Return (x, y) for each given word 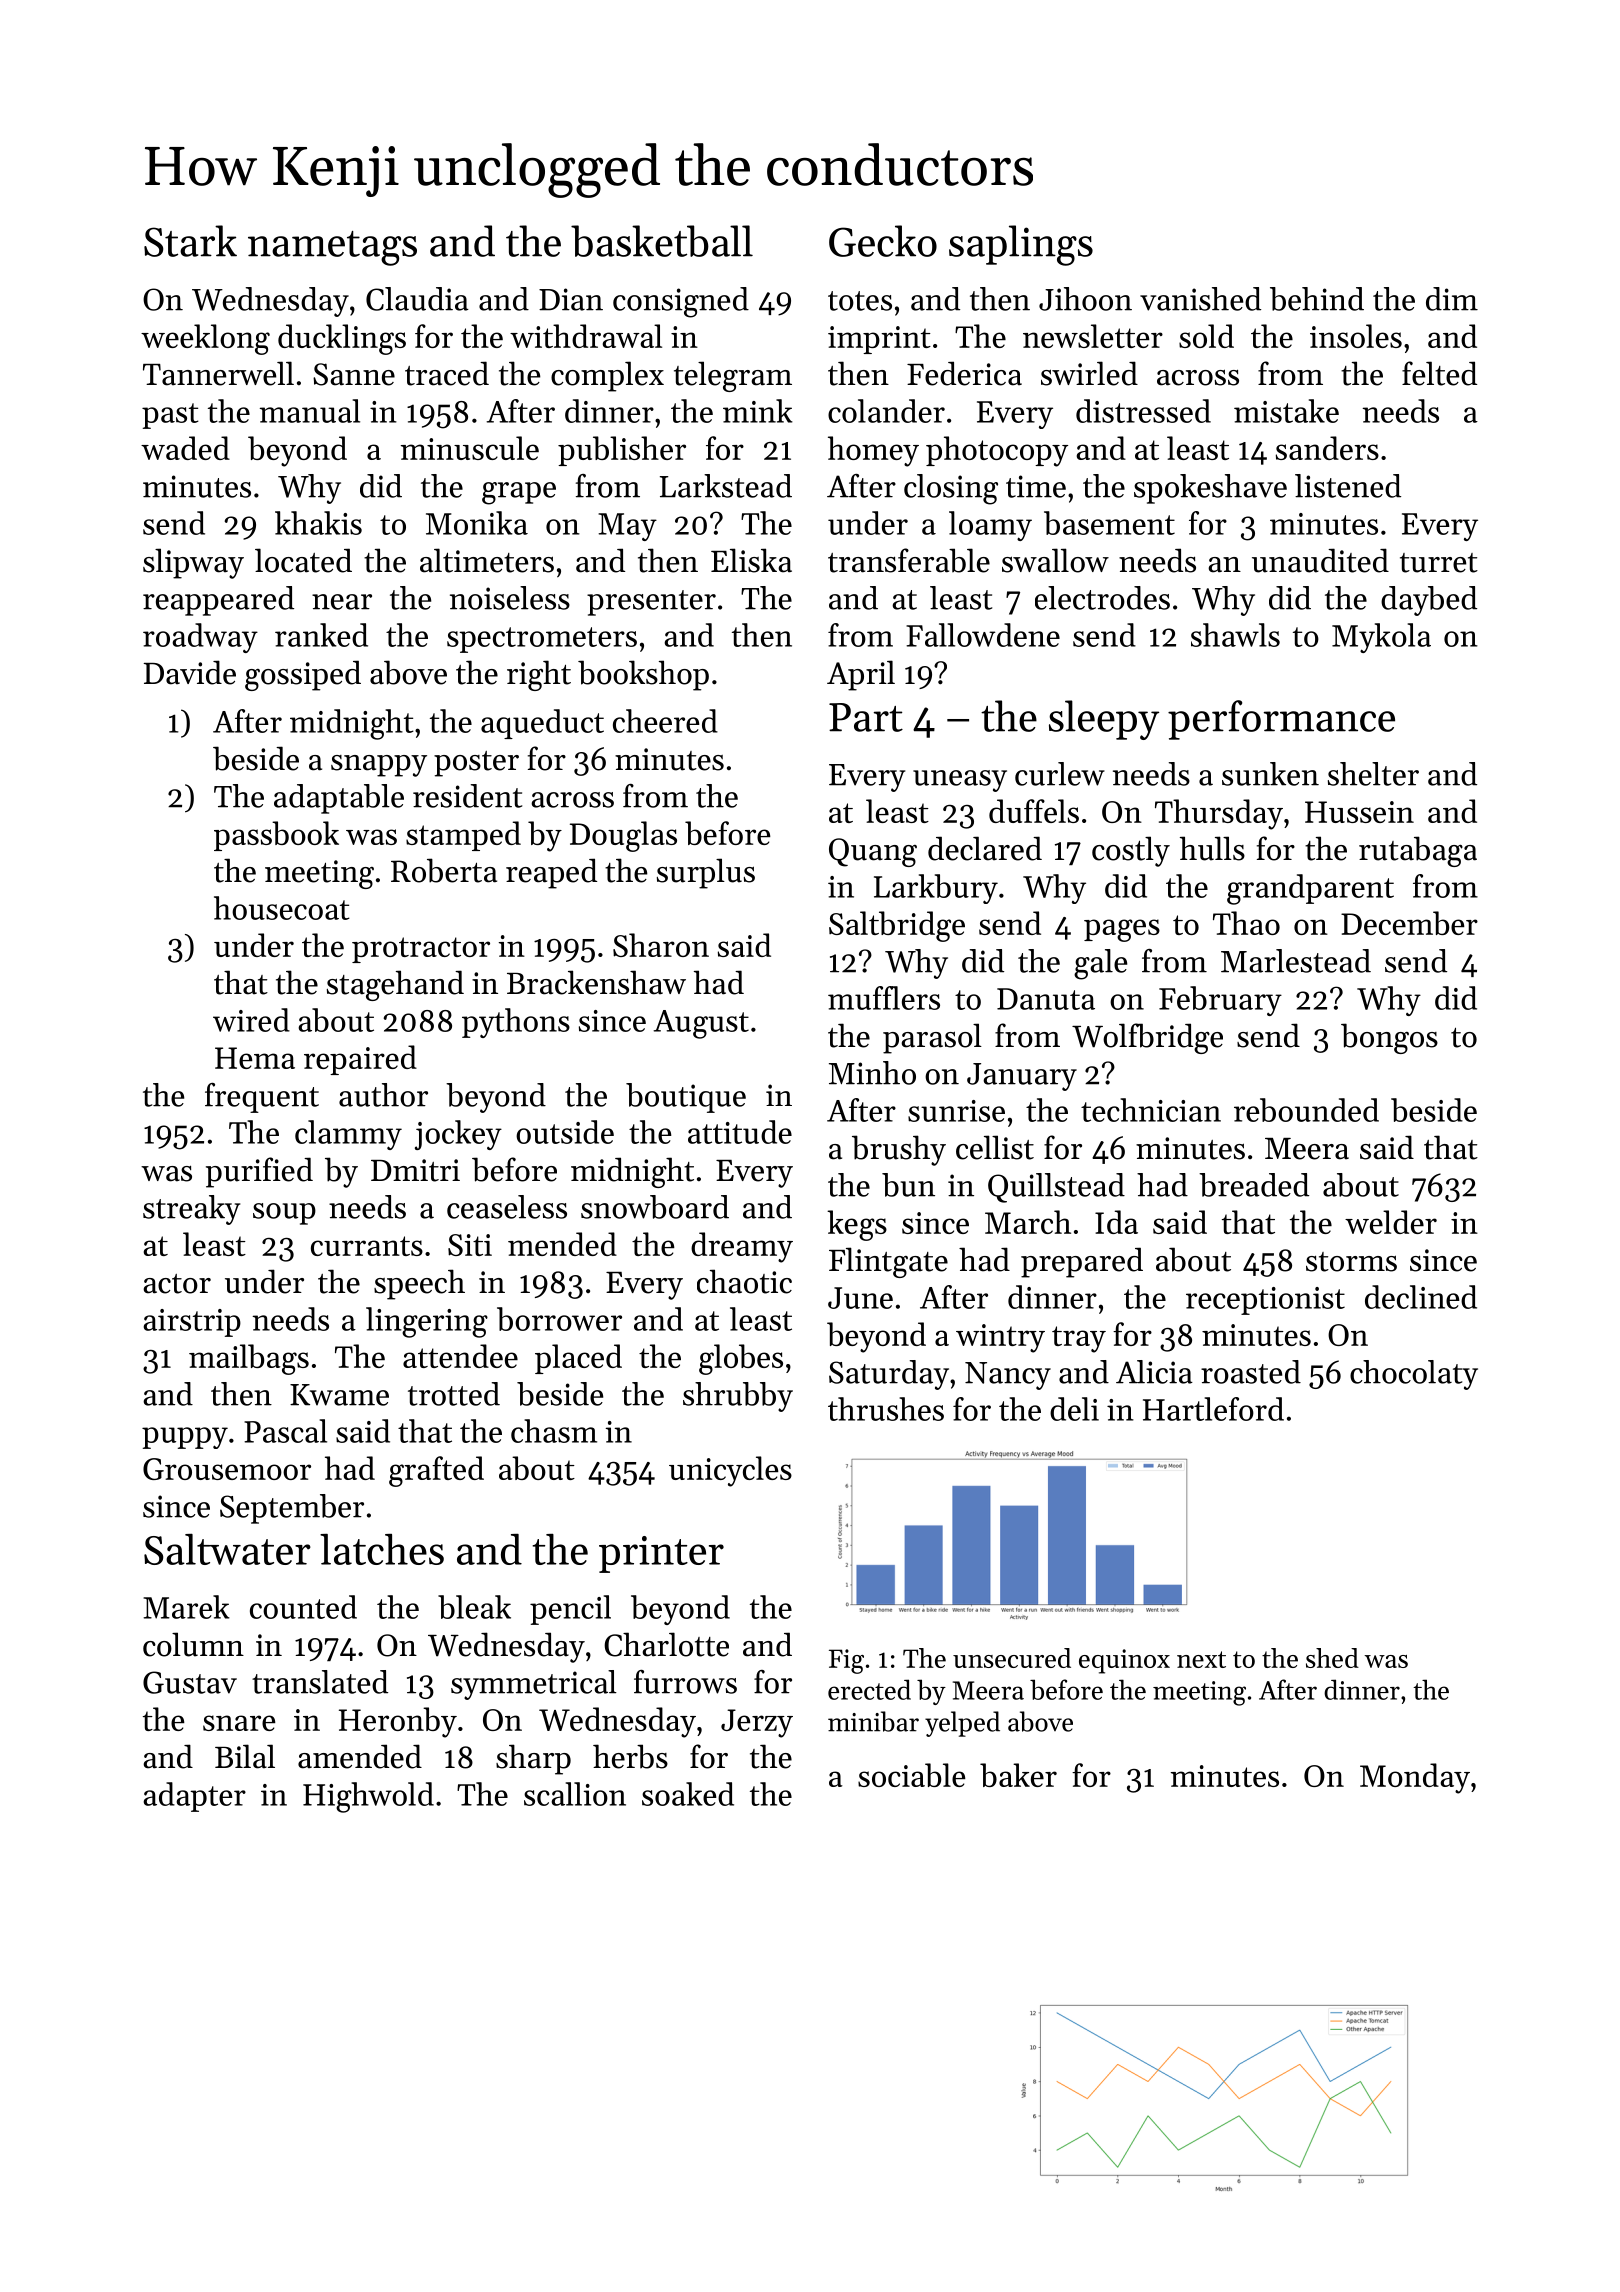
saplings (1021, 245)
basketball (662, 241)
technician (1151, 1110)
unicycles (730, 1471)
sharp (533, 1759)
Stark (190, 241)
